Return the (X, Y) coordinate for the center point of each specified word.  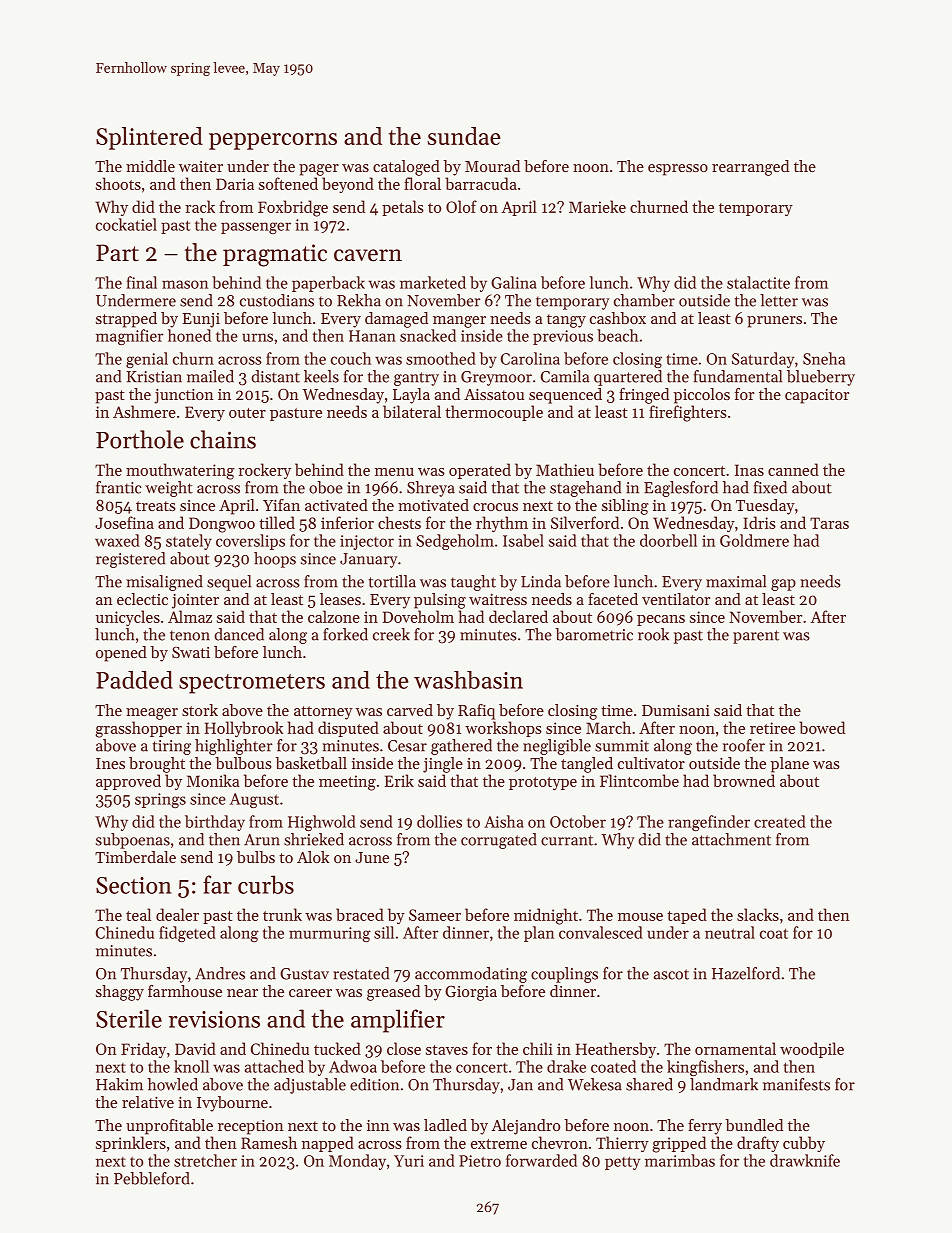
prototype (543, 783)
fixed (770, 487)
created (780, 821)
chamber (644, 300)
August (254, 800)
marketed (433, 282)
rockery (264, 471)
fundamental (738, 376)
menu (394, 472)
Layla (411, 396)
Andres (220, 973)
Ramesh (269, 1142)
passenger (256, 228)
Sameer (435, 915)
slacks (758, 914)
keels (321, 376)
